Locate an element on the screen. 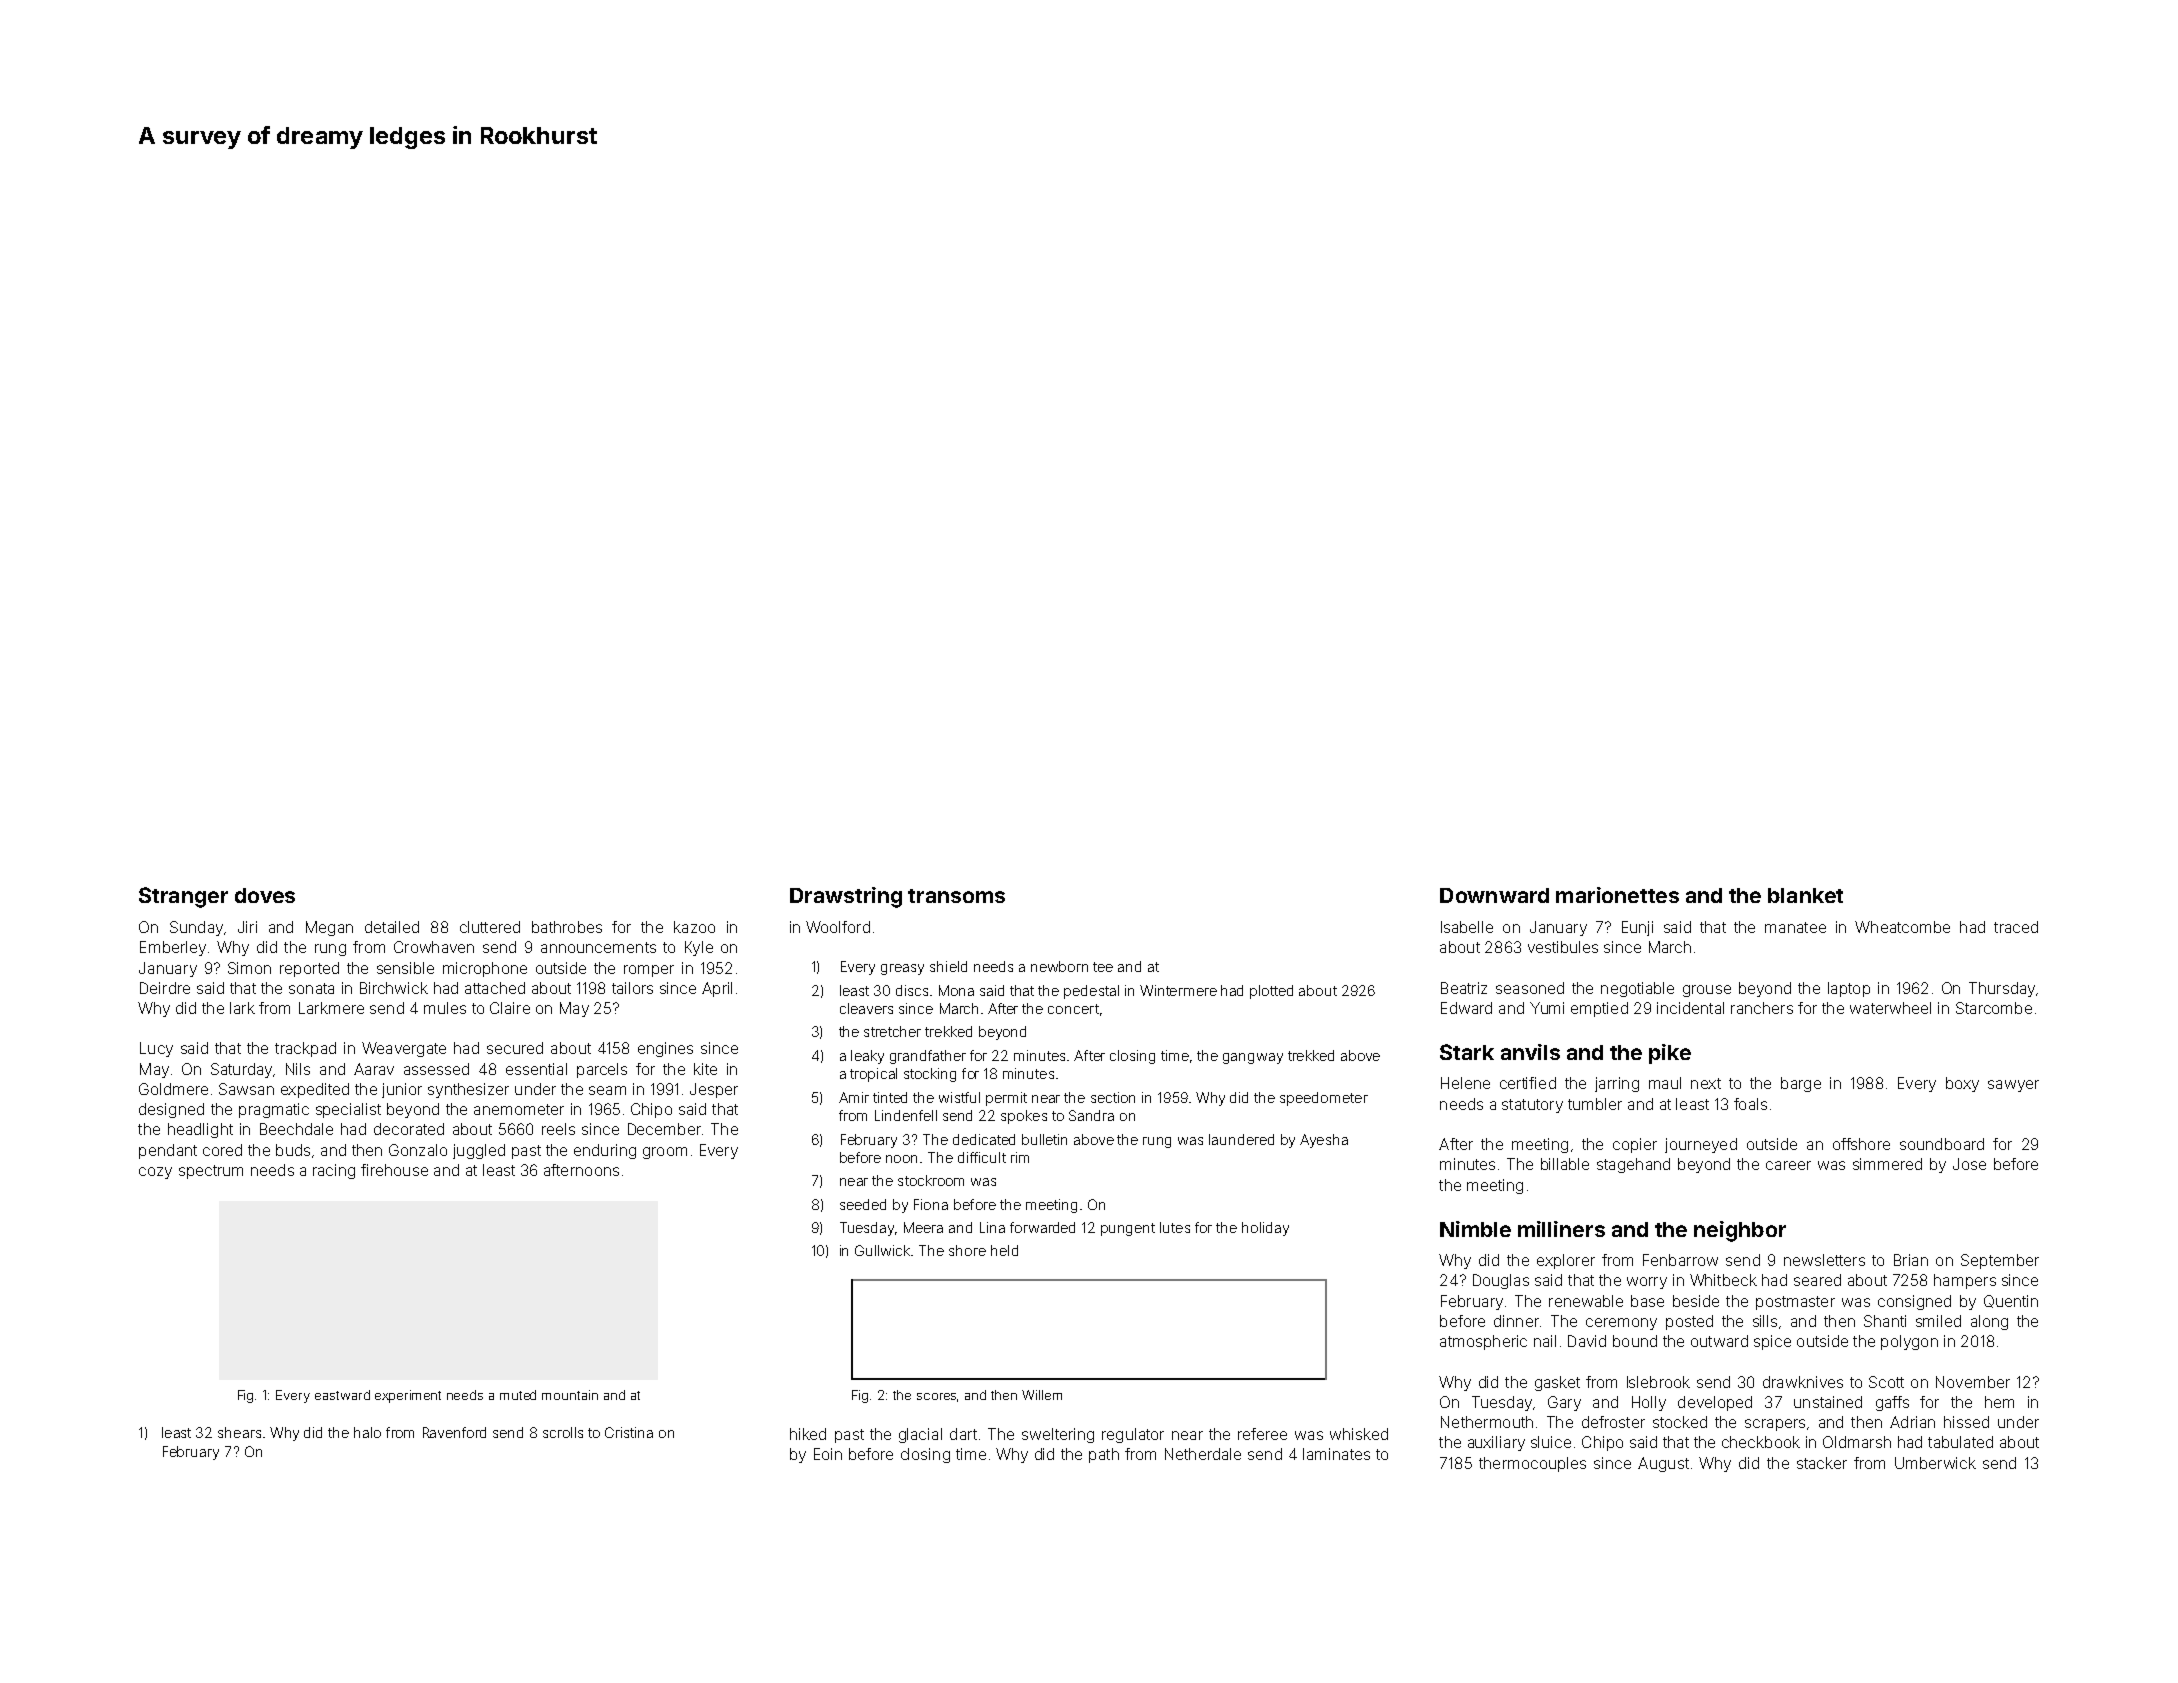 The height and width of the screenshot is (1683, 2178). base is located at coordinates (1647, 1301).
